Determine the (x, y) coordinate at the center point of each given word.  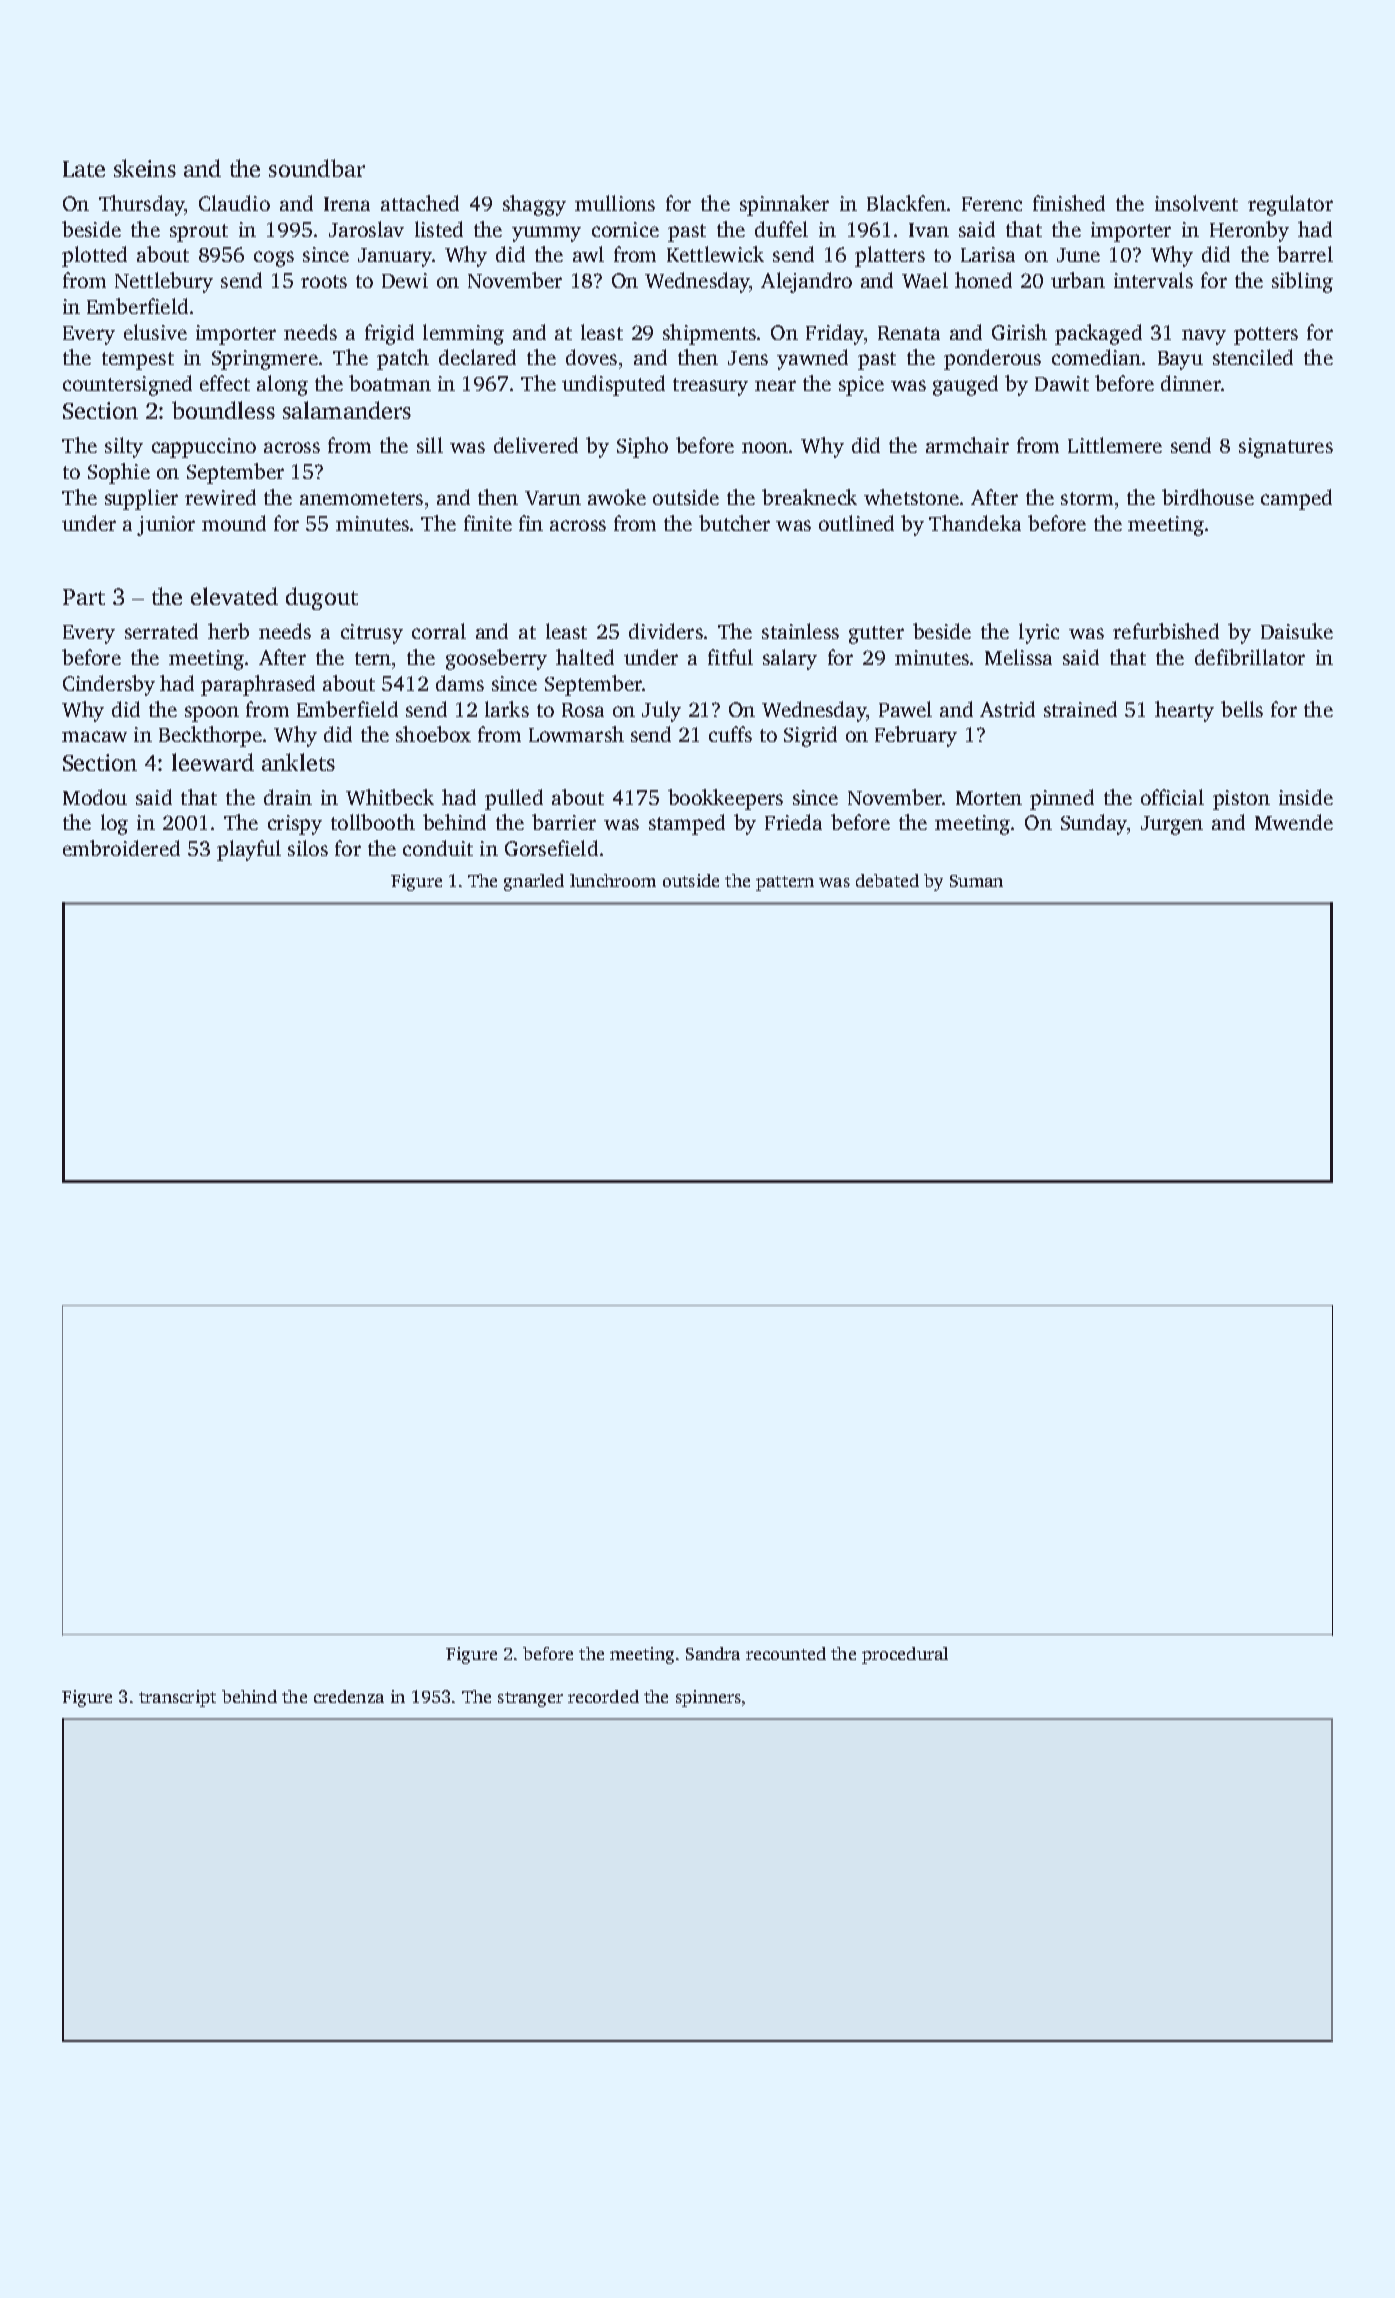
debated (887, 880)
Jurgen (1172, 825)
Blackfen (906, 203)
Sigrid (810, 736)
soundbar (317, 168)
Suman (976, 881)
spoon (212, 714)
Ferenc (992, 204)
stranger (530, 1699)
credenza (349, 1696)
